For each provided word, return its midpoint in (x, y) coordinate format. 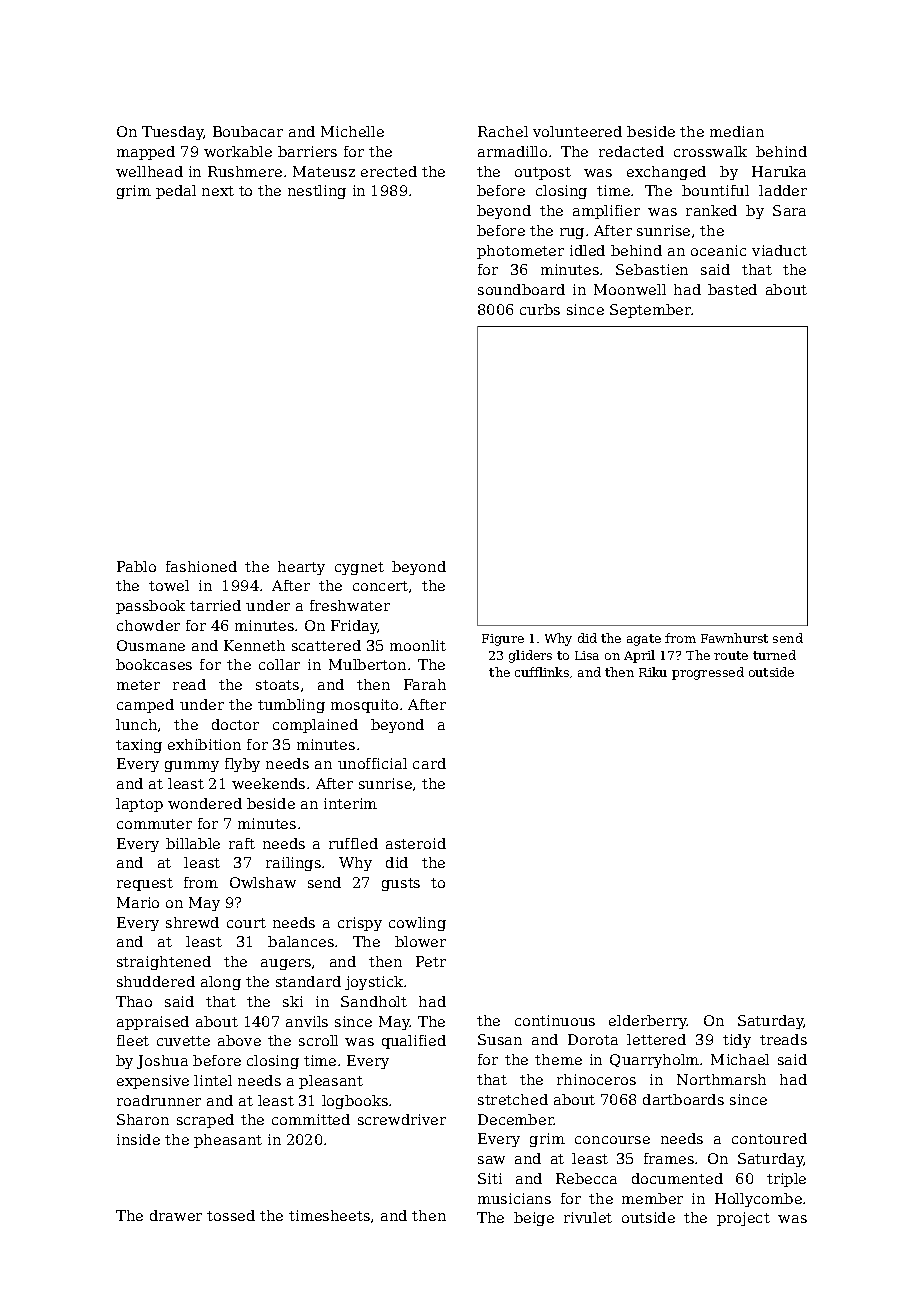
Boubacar (248, 131)
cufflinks (542, 672)
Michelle (352, 131)
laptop (139, 805)
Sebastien (652, 269)
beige (534, 1219)
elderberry (648, 1022)
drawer (176, 1215)
